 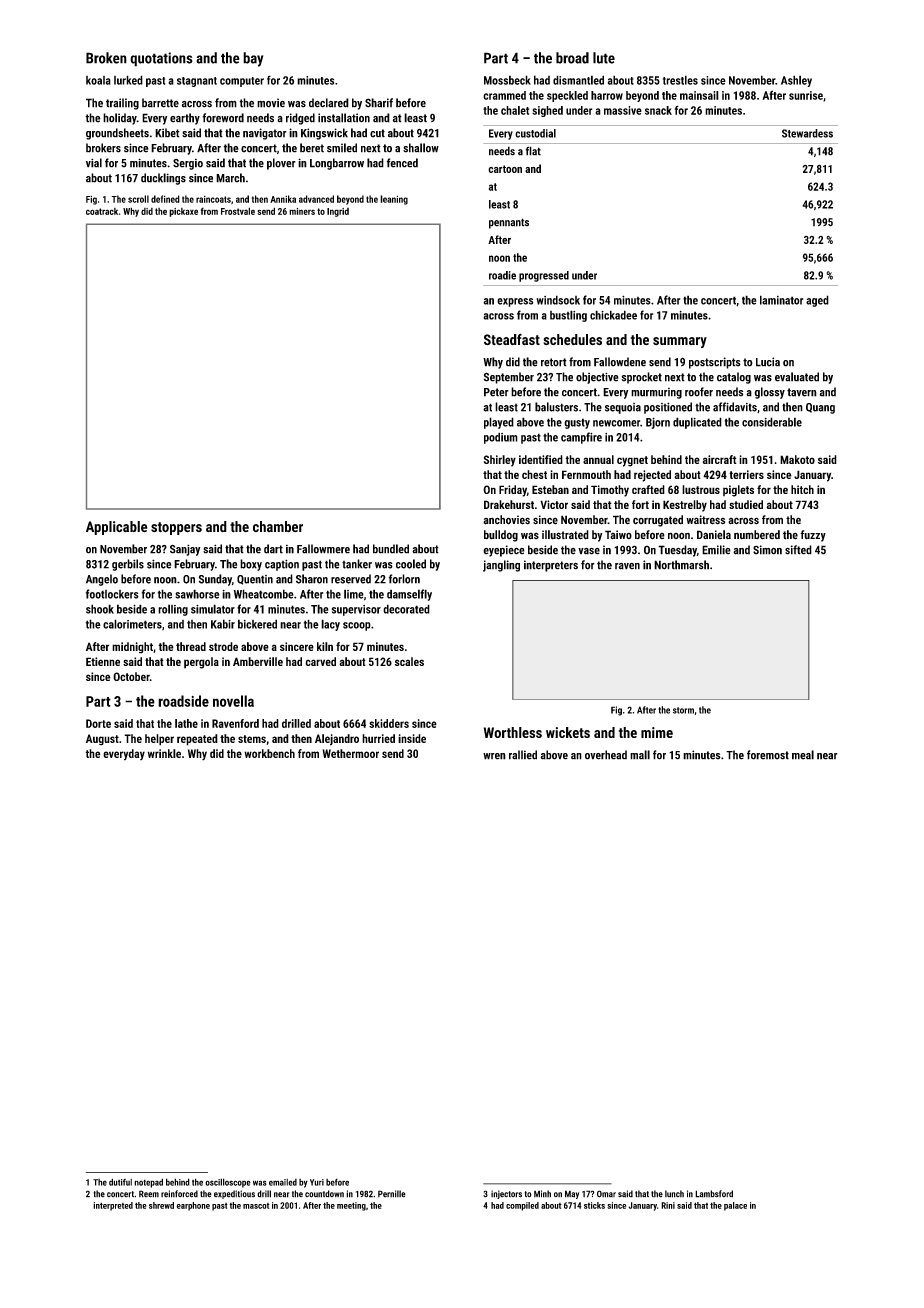 I want to click on meal, so click(x=803, y=755).
